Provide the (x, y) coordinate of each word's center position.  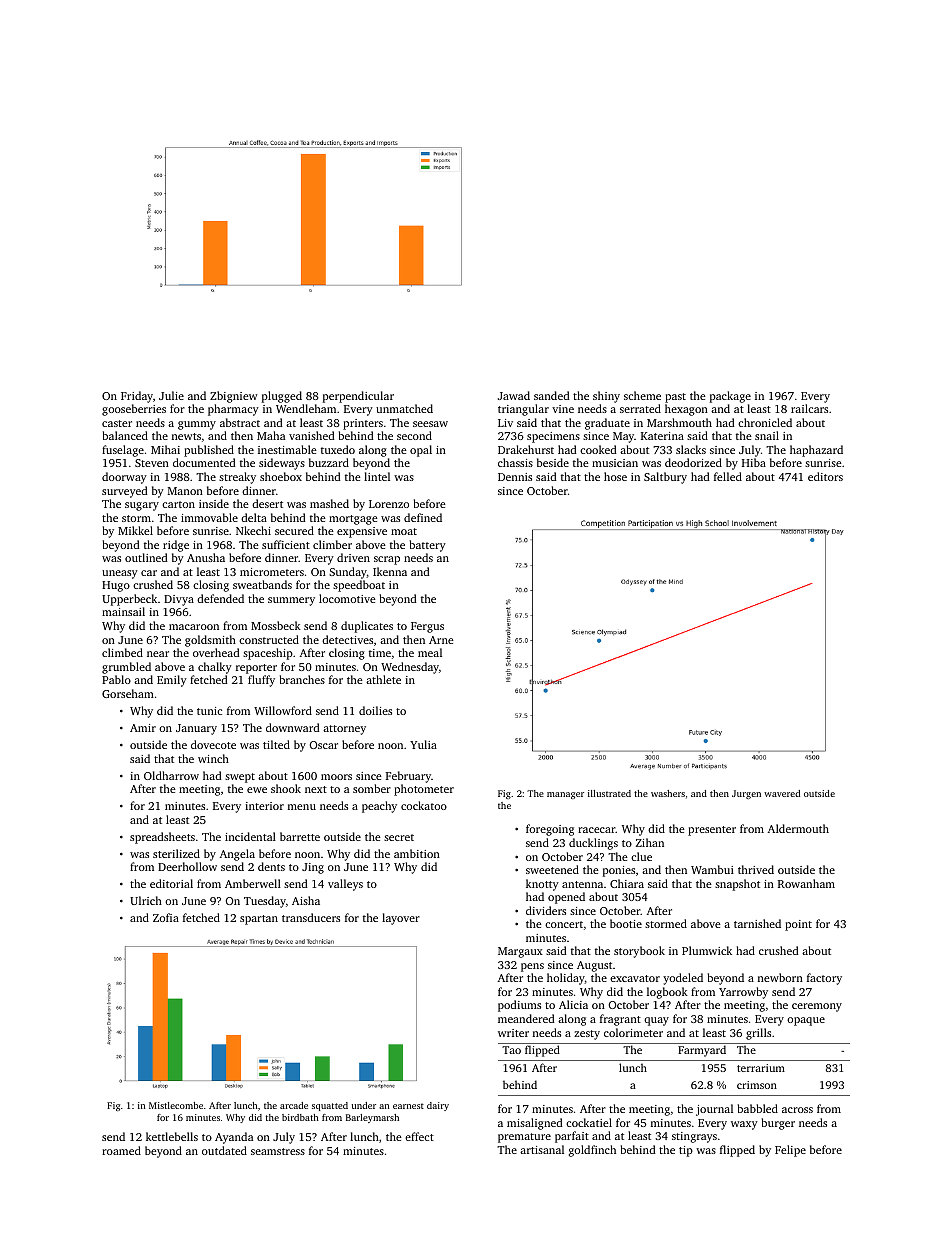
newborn (780, 977)
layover (401, 919)
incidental (250, 836)
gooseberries (134, 410)
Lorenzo (389, 504)
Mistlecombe (176, 1105)
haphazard (816, 451)
